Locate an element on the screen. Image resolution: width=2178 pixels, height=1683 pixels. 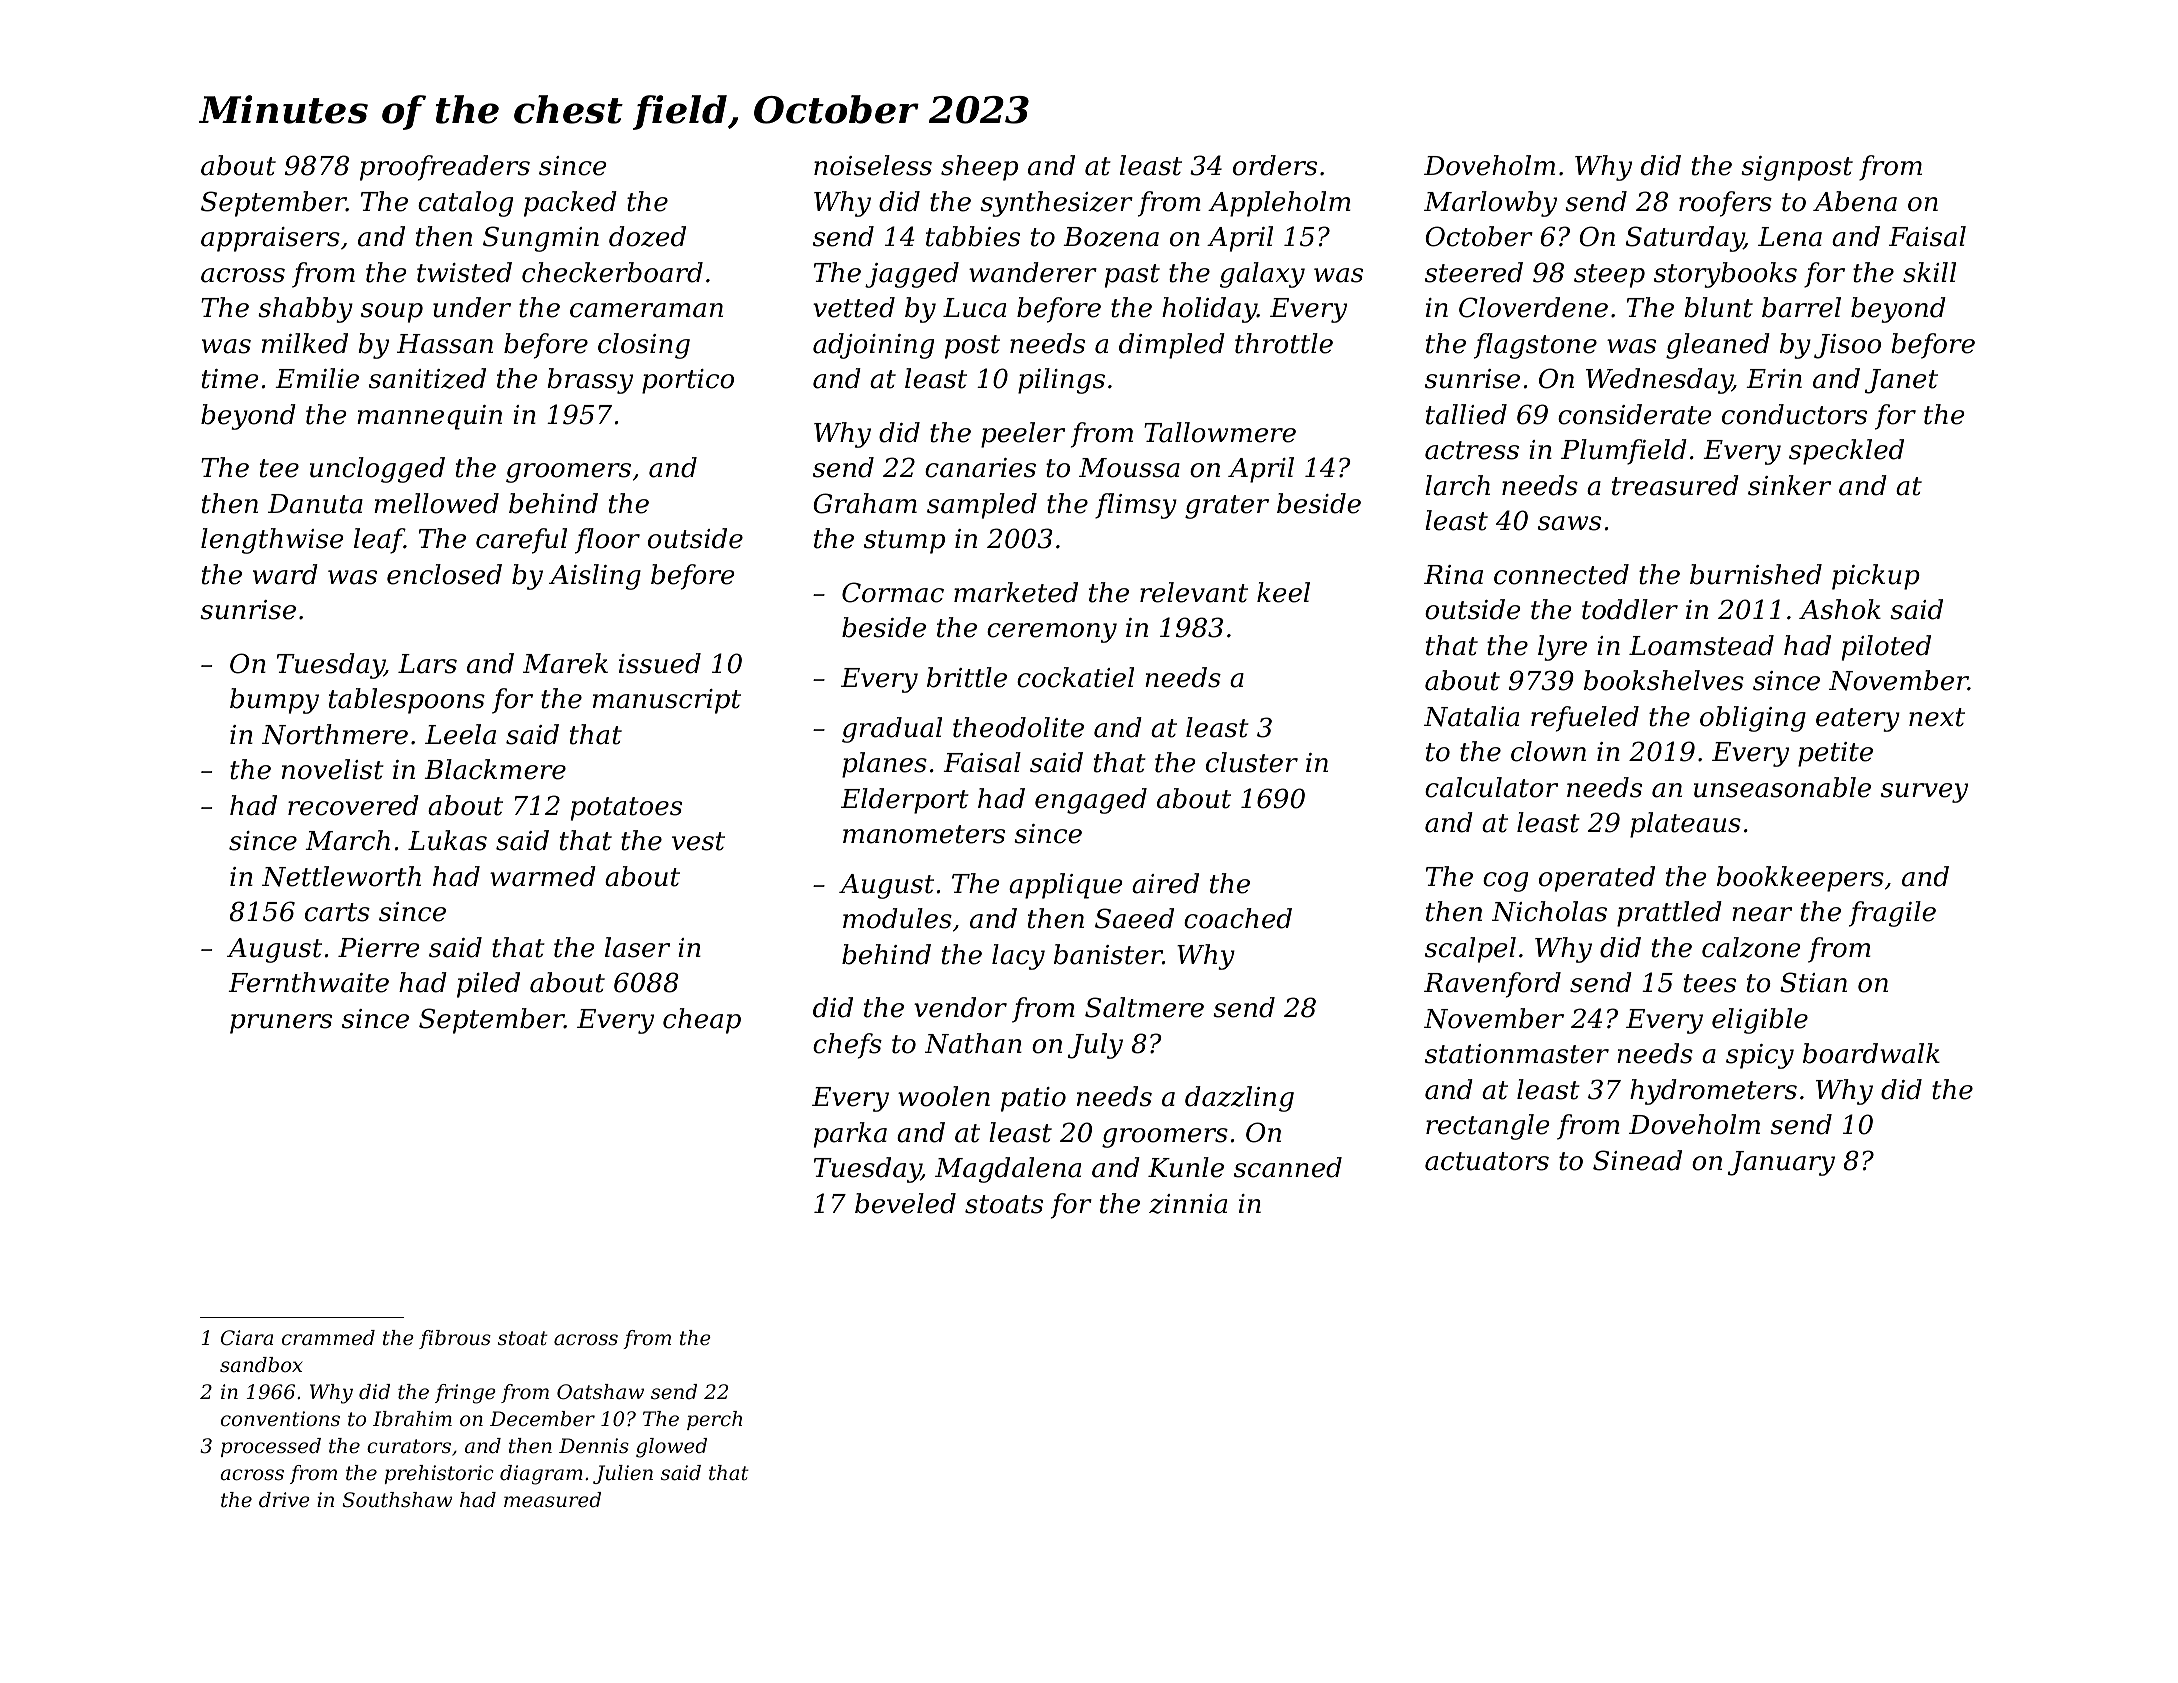
cheap is located at coordinates (702, 1021).
